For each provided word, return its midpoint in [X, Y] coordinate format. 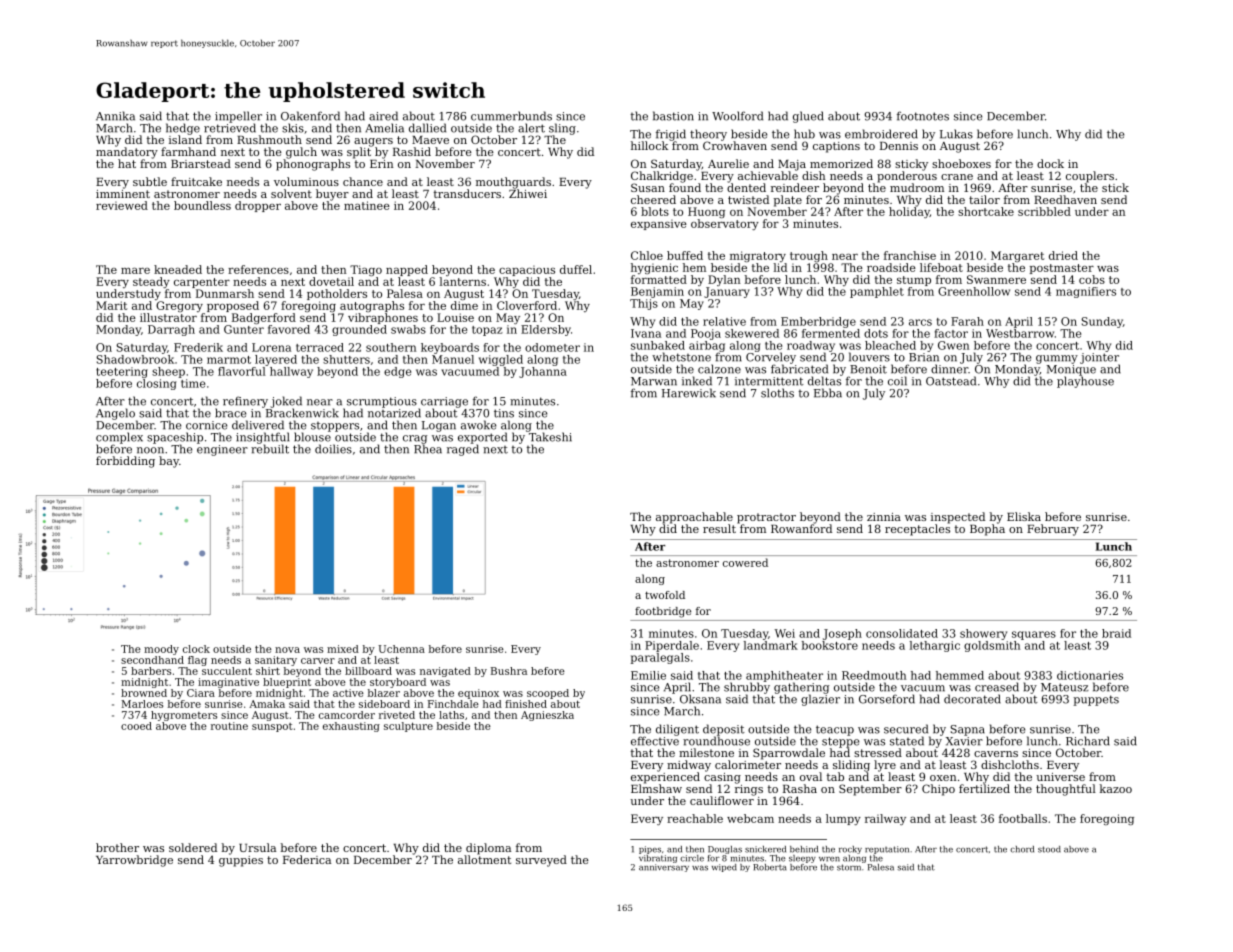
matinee [367, 205]
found [685, 187]
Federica [307, 859]
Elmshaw [656, 788]
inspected [958, 518]
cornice [206, 425]
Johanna [543, 372]
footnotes [923, 116]
